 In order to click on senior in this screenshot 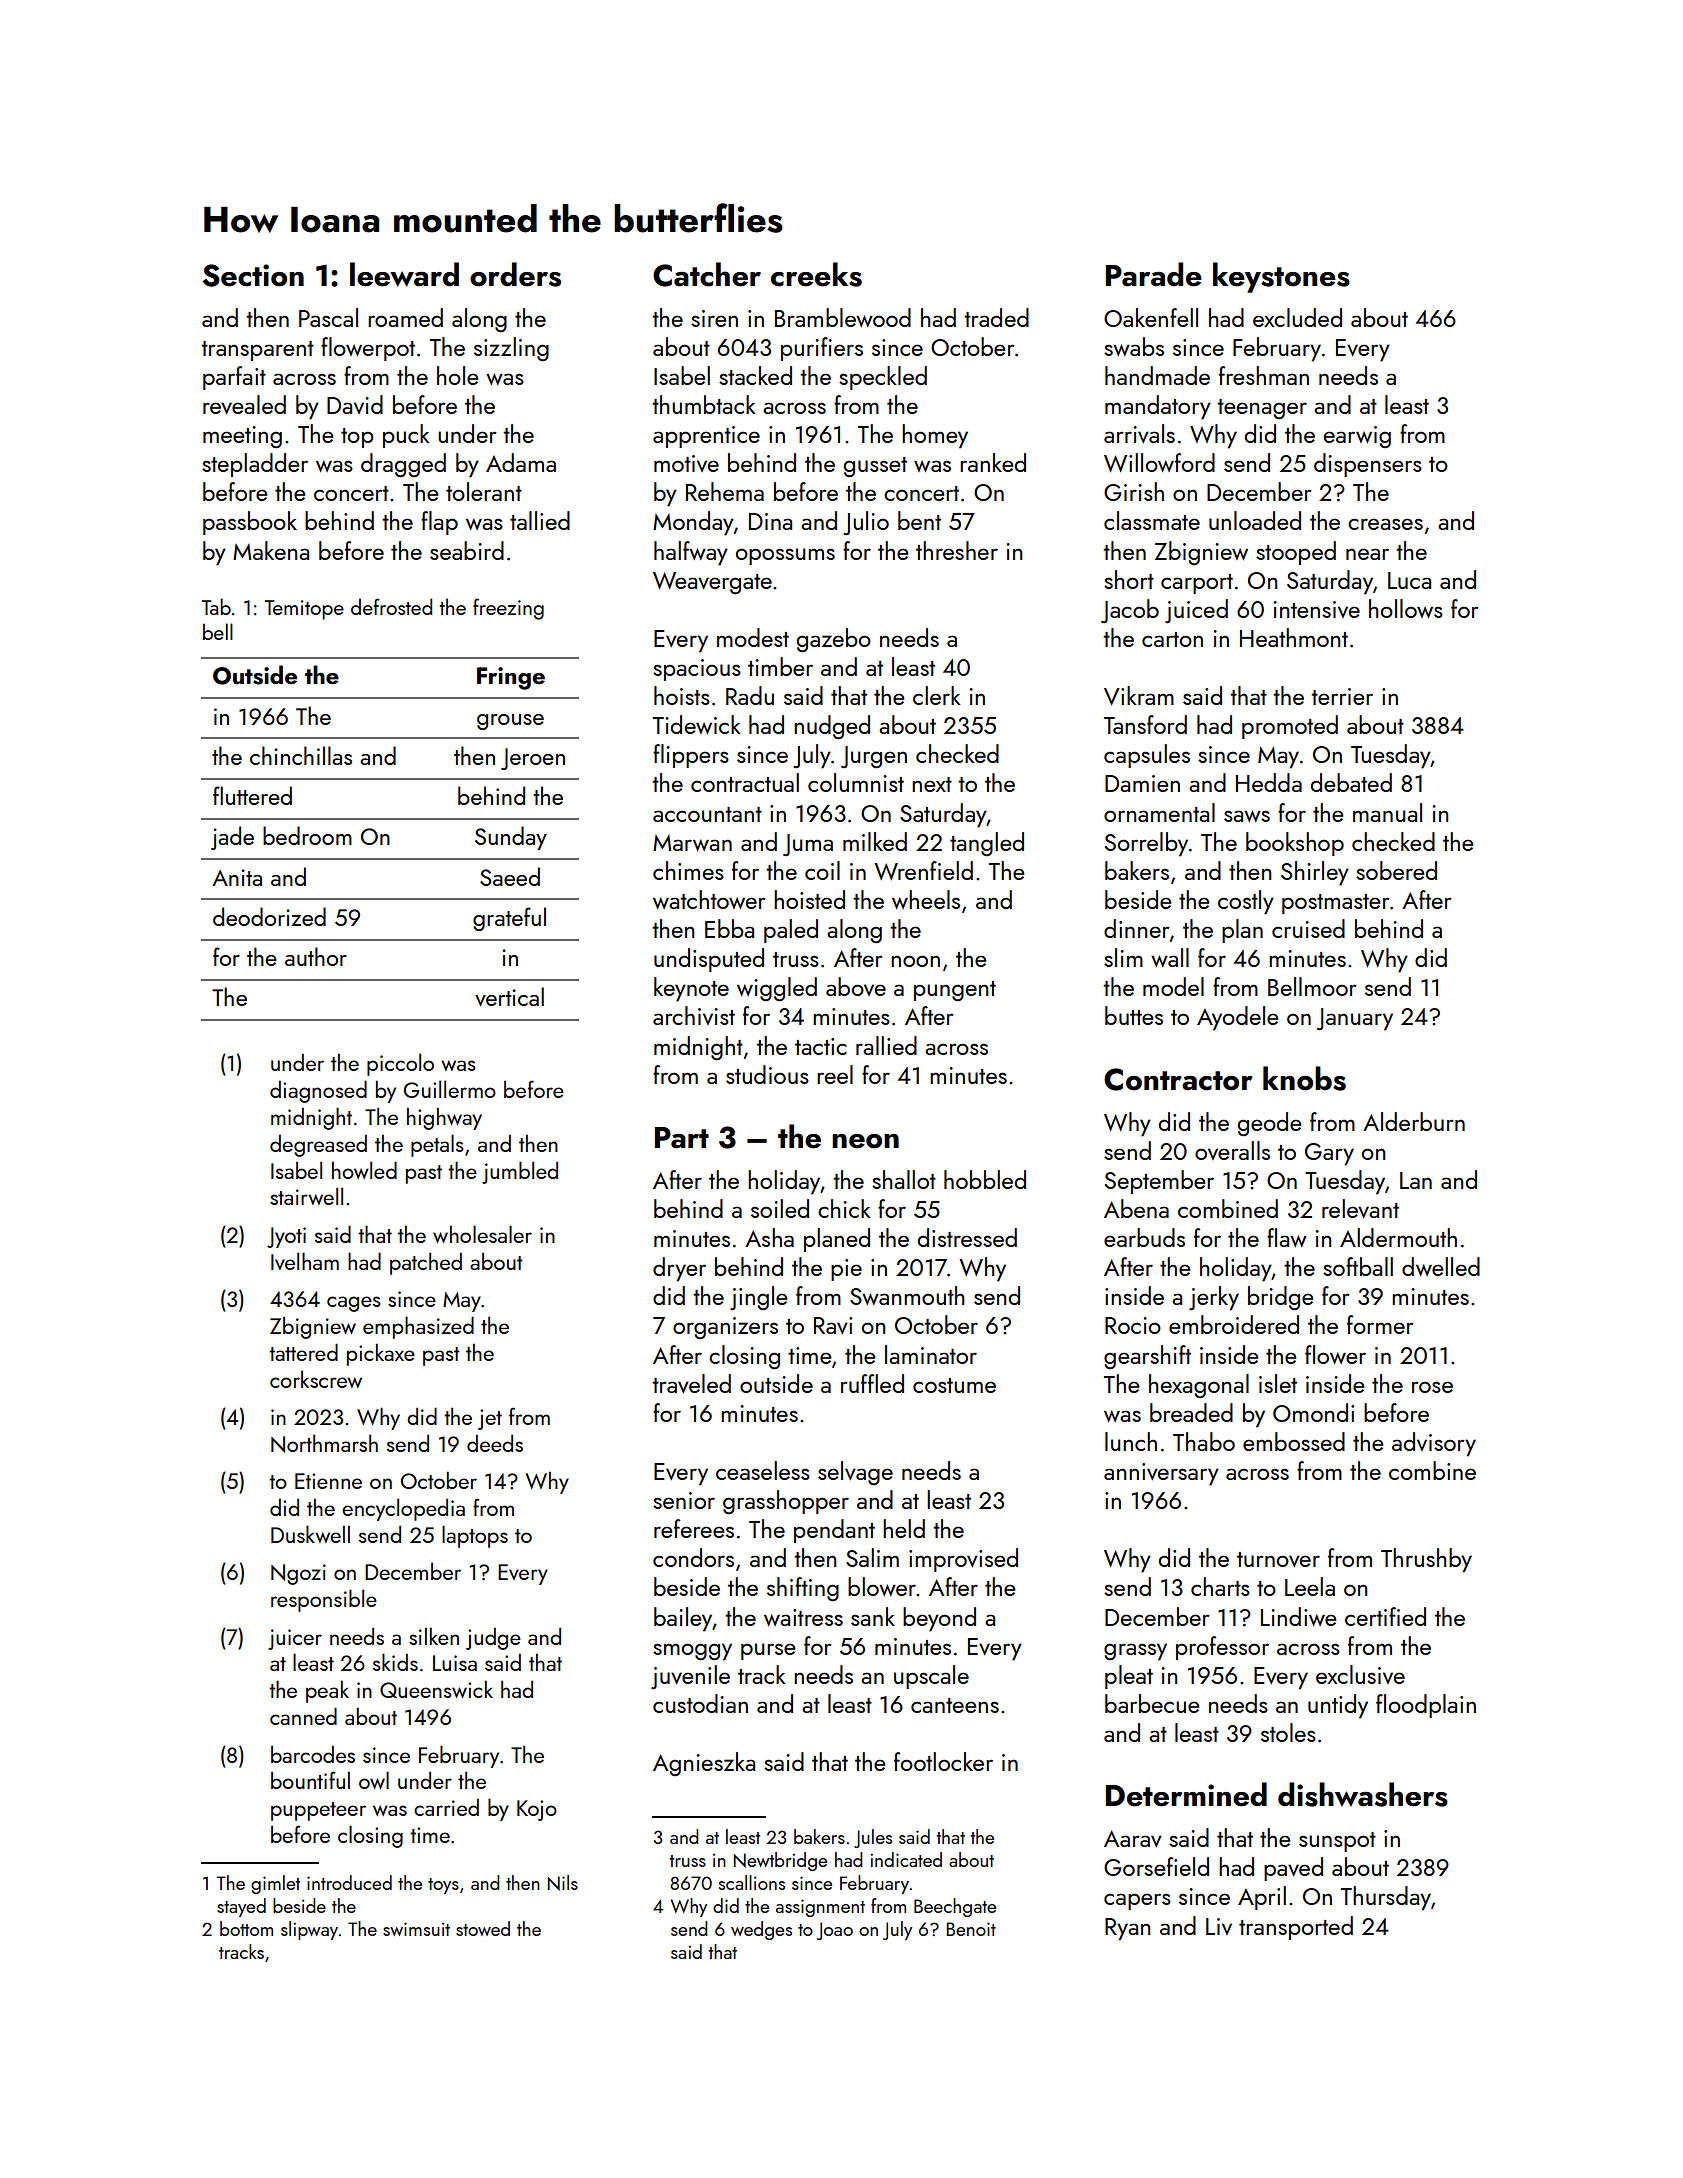, I will do `click(684, 1500)`.
